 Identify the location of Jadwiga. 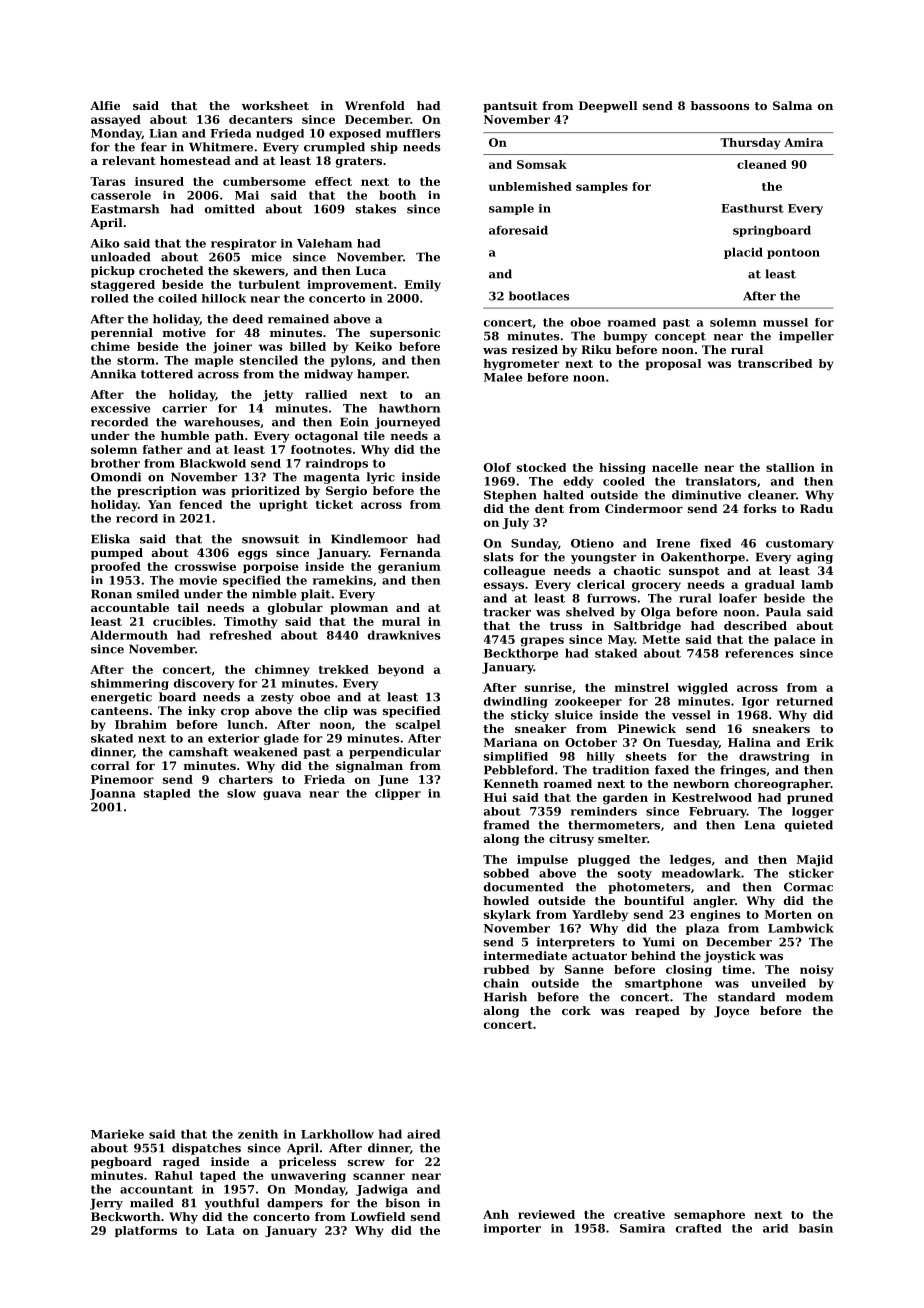
(382, 1190).
